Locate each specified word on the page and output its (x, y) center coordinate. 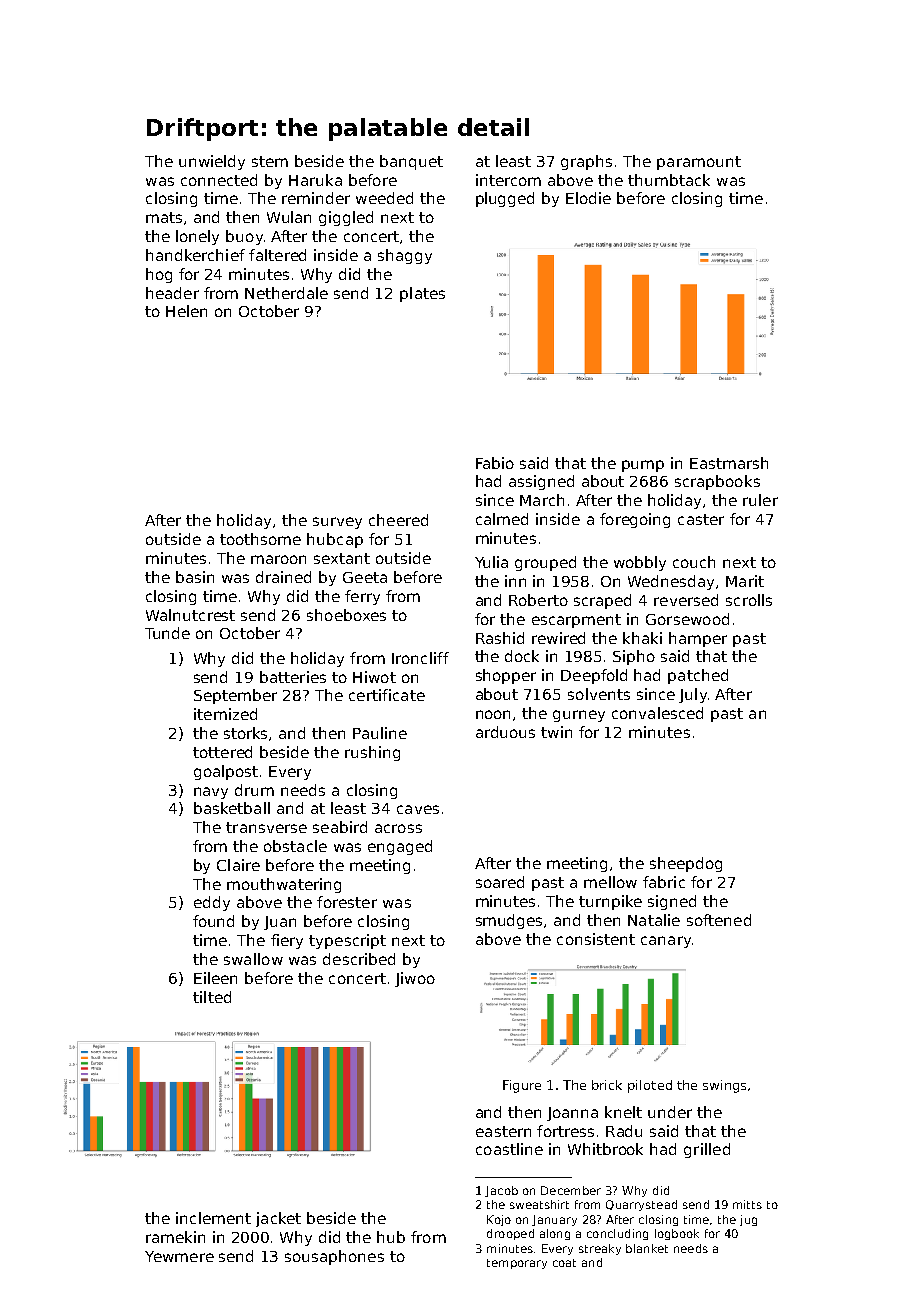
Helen (186, 311)
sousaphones (334, 1257)
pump (643, 466)
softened (719, 920)
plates (422, 294)
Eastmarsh (729, 463)
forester (347, 902)
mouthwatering (284, 885)
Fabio (495, 463)
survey (337, 523)
